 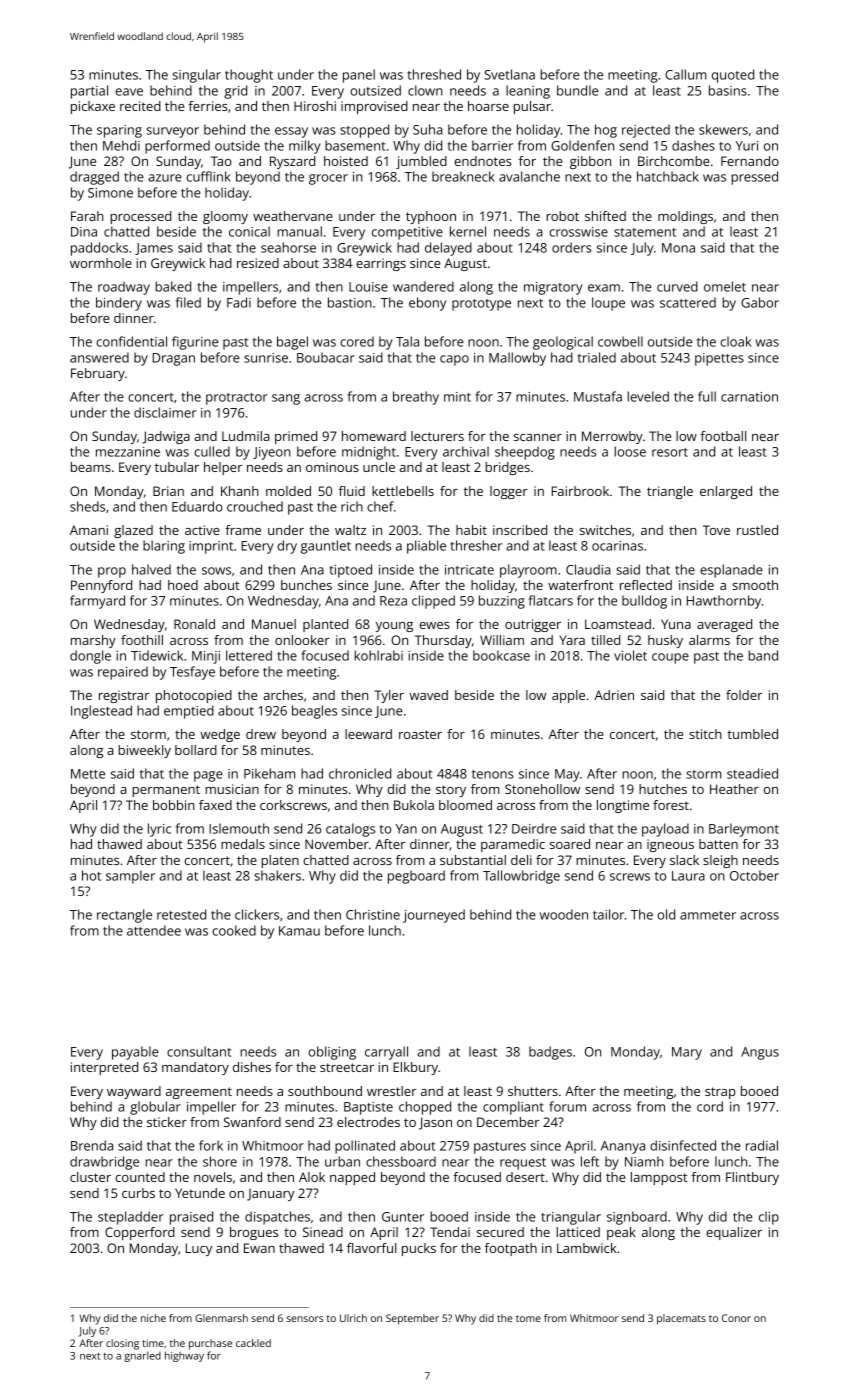 I want to click on singular, so click(x=197, y=76).
